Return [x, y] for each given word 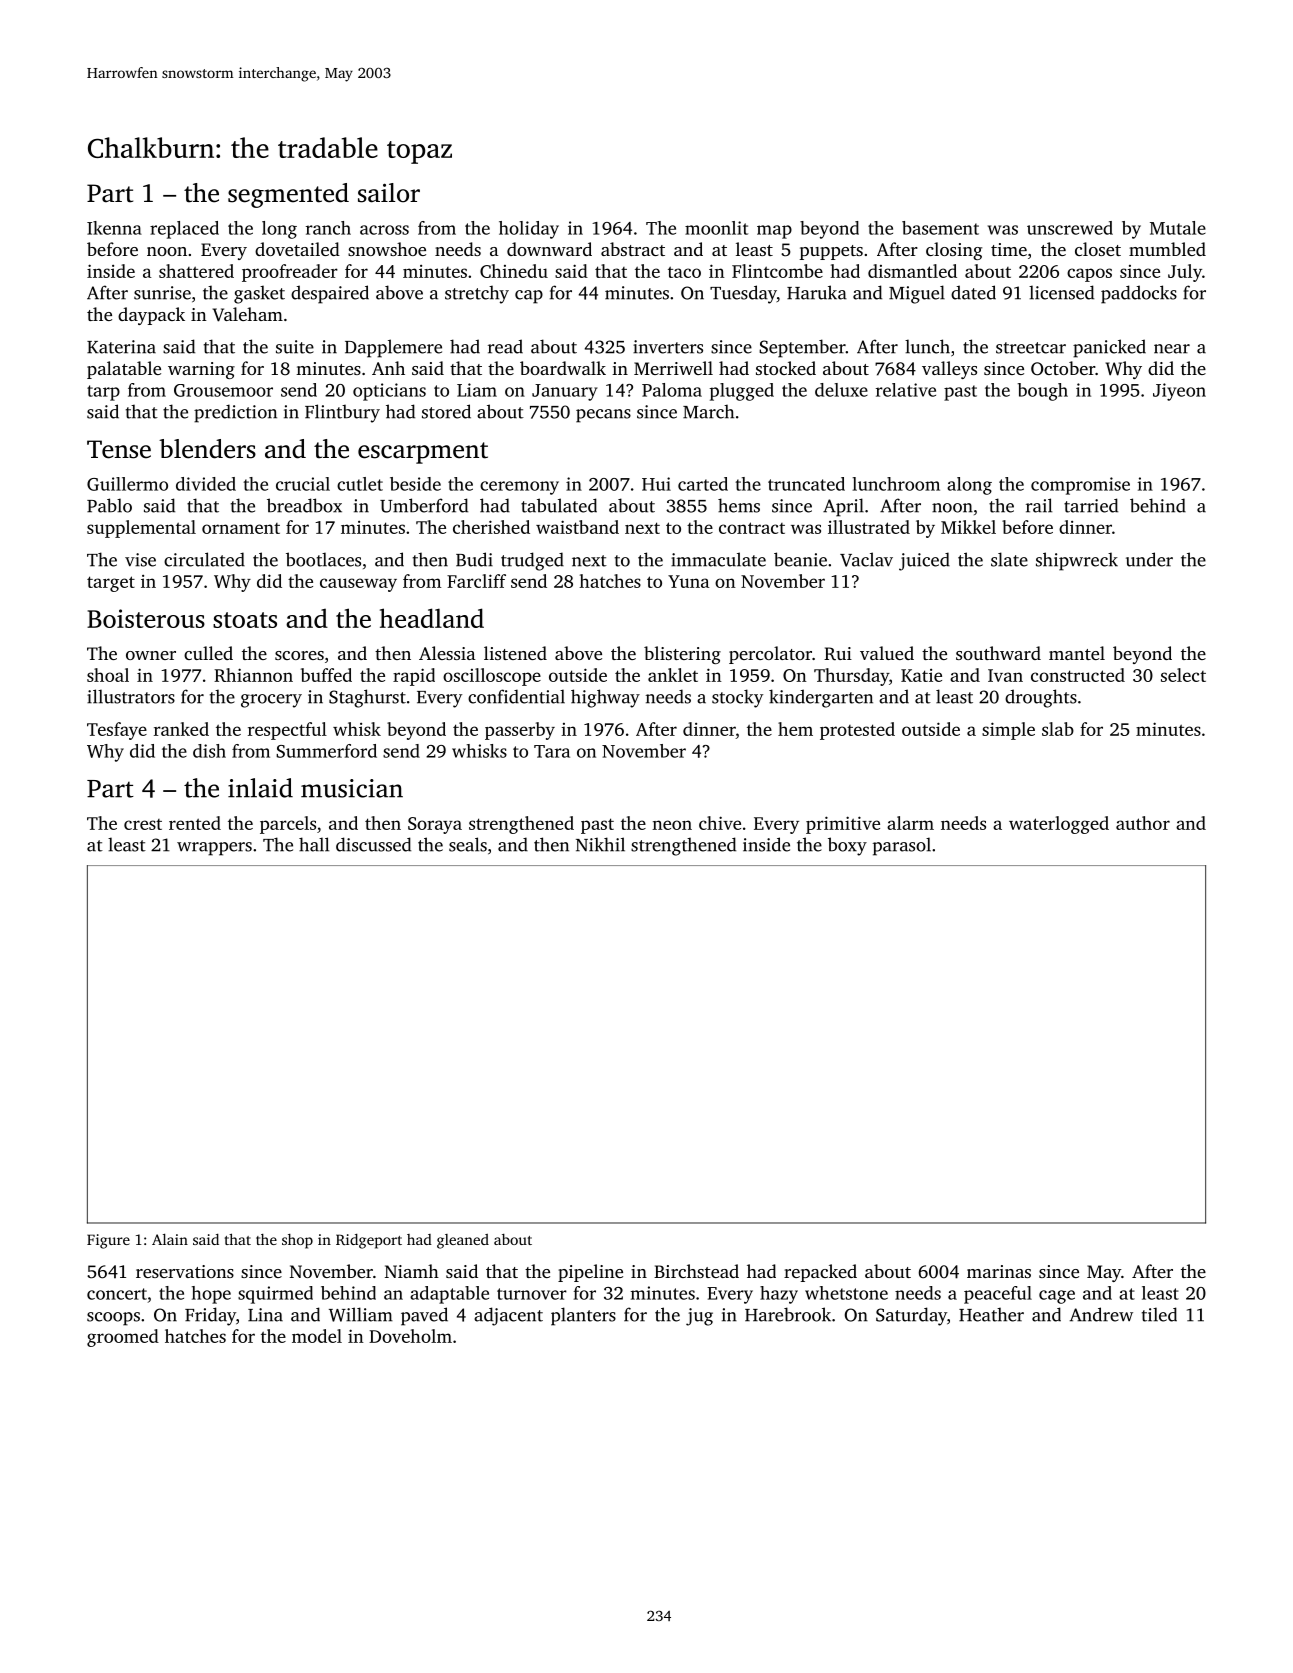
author [1143, 823]
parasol [902, 846]
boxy [847, 846]
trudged [532, 561]
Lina [265, 1315]
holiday [529, 230]
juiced [924, 561]
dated [973, 292]
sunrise [162, 293]
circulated [204, 559]
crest [143, 824]
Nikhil [600, 844]
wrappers [214, 849]
